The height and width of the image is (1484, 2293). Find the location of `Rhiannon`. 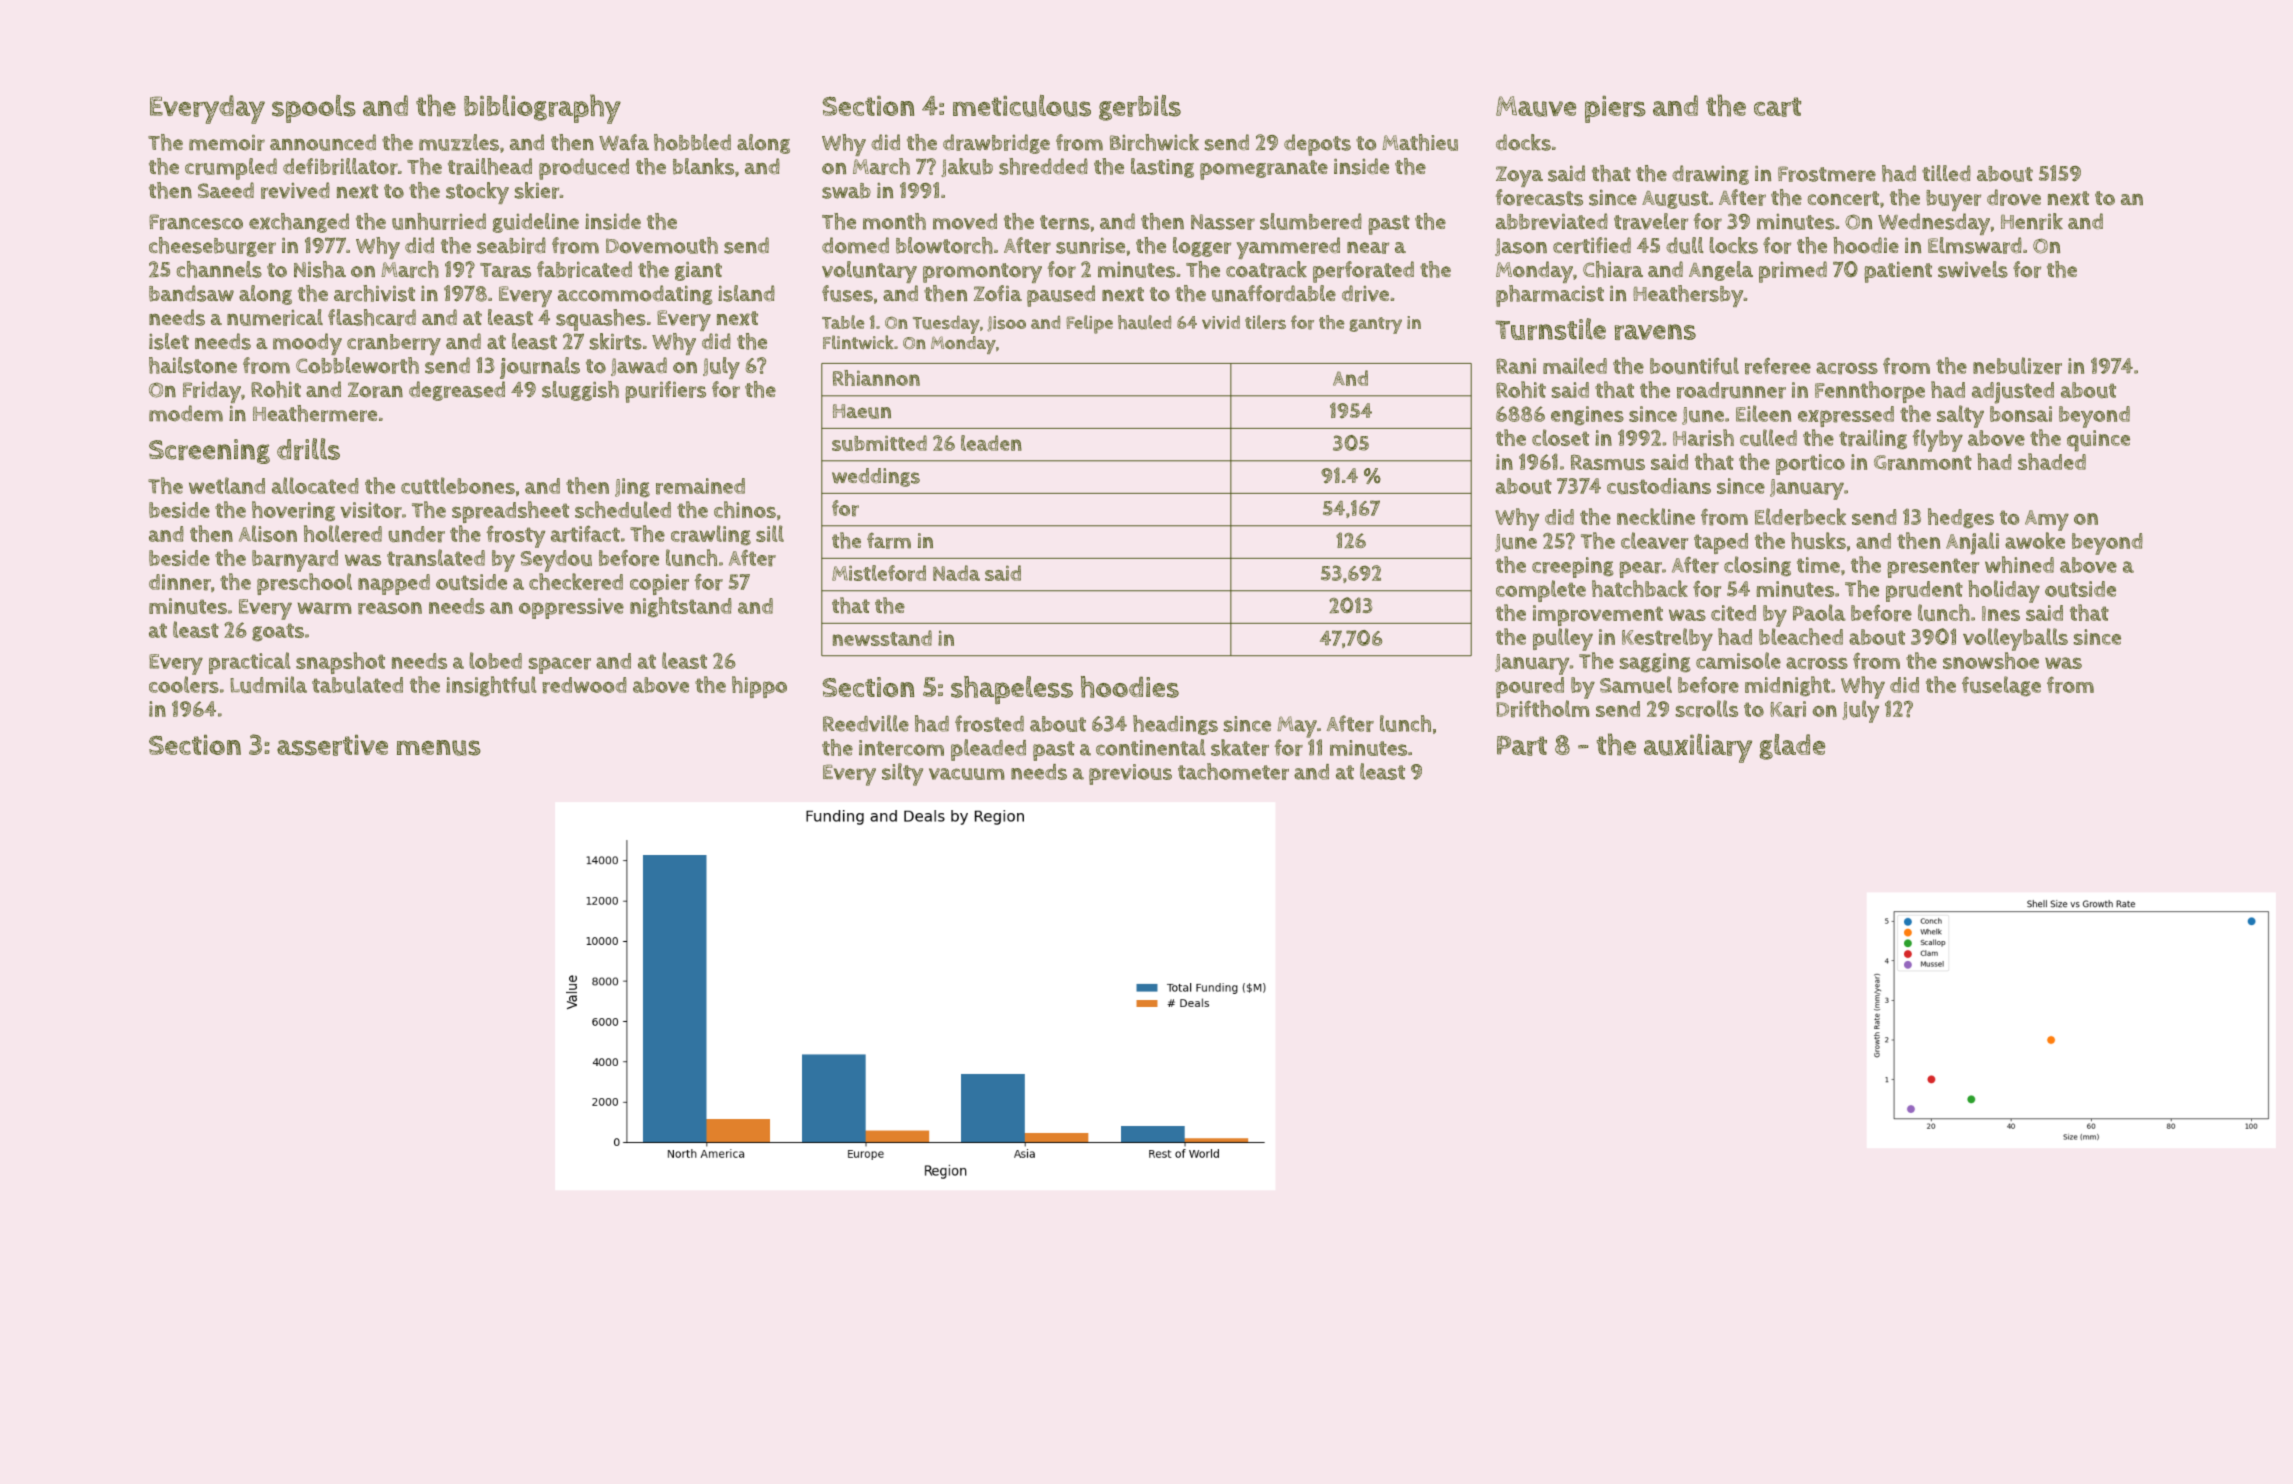

Rhiannon is located at coordinates (876, 378).
